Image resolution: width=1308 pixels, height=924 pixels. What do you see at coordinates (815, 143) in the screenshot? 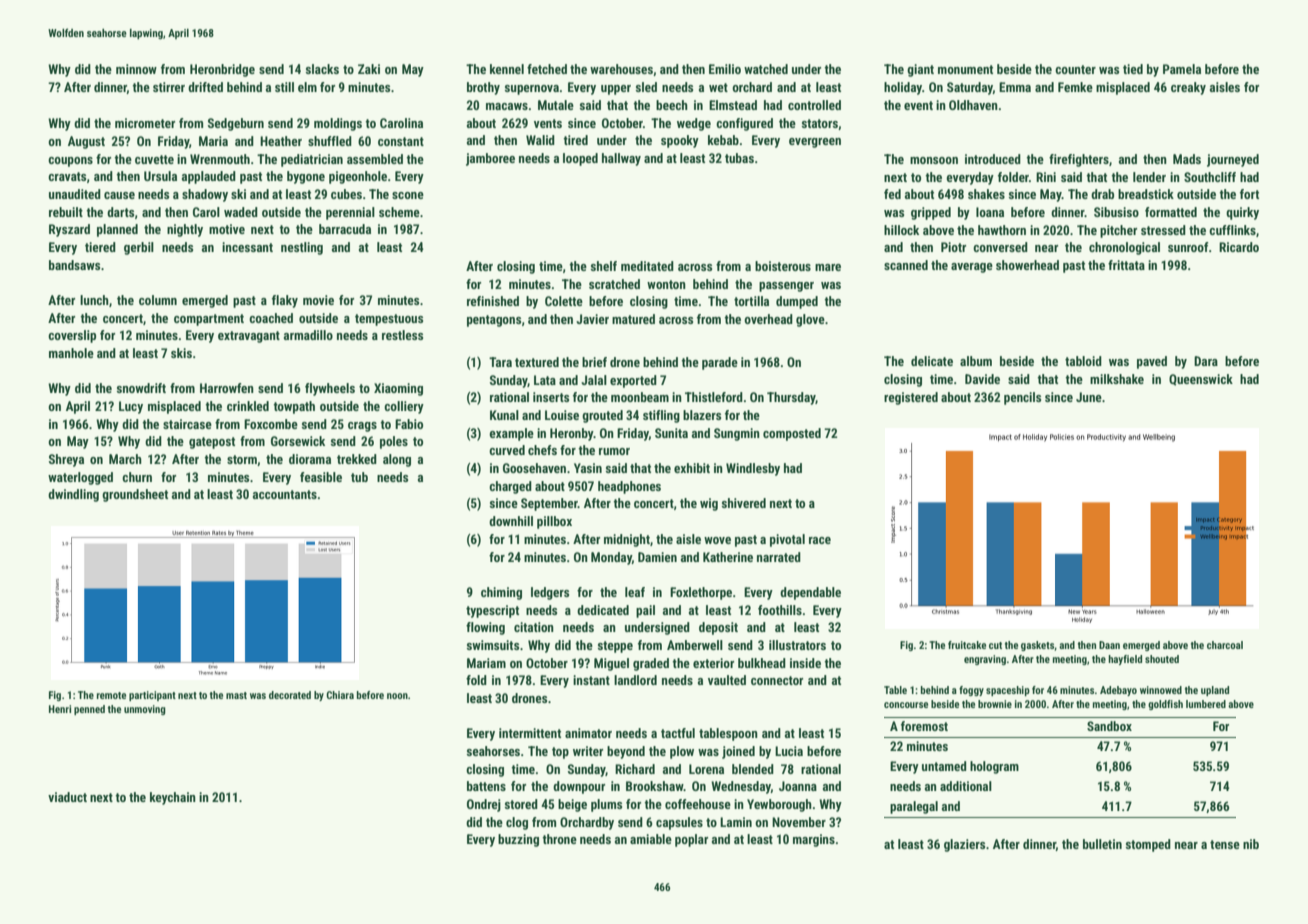
I see `evergreen` at bounding box center [815, 143].
